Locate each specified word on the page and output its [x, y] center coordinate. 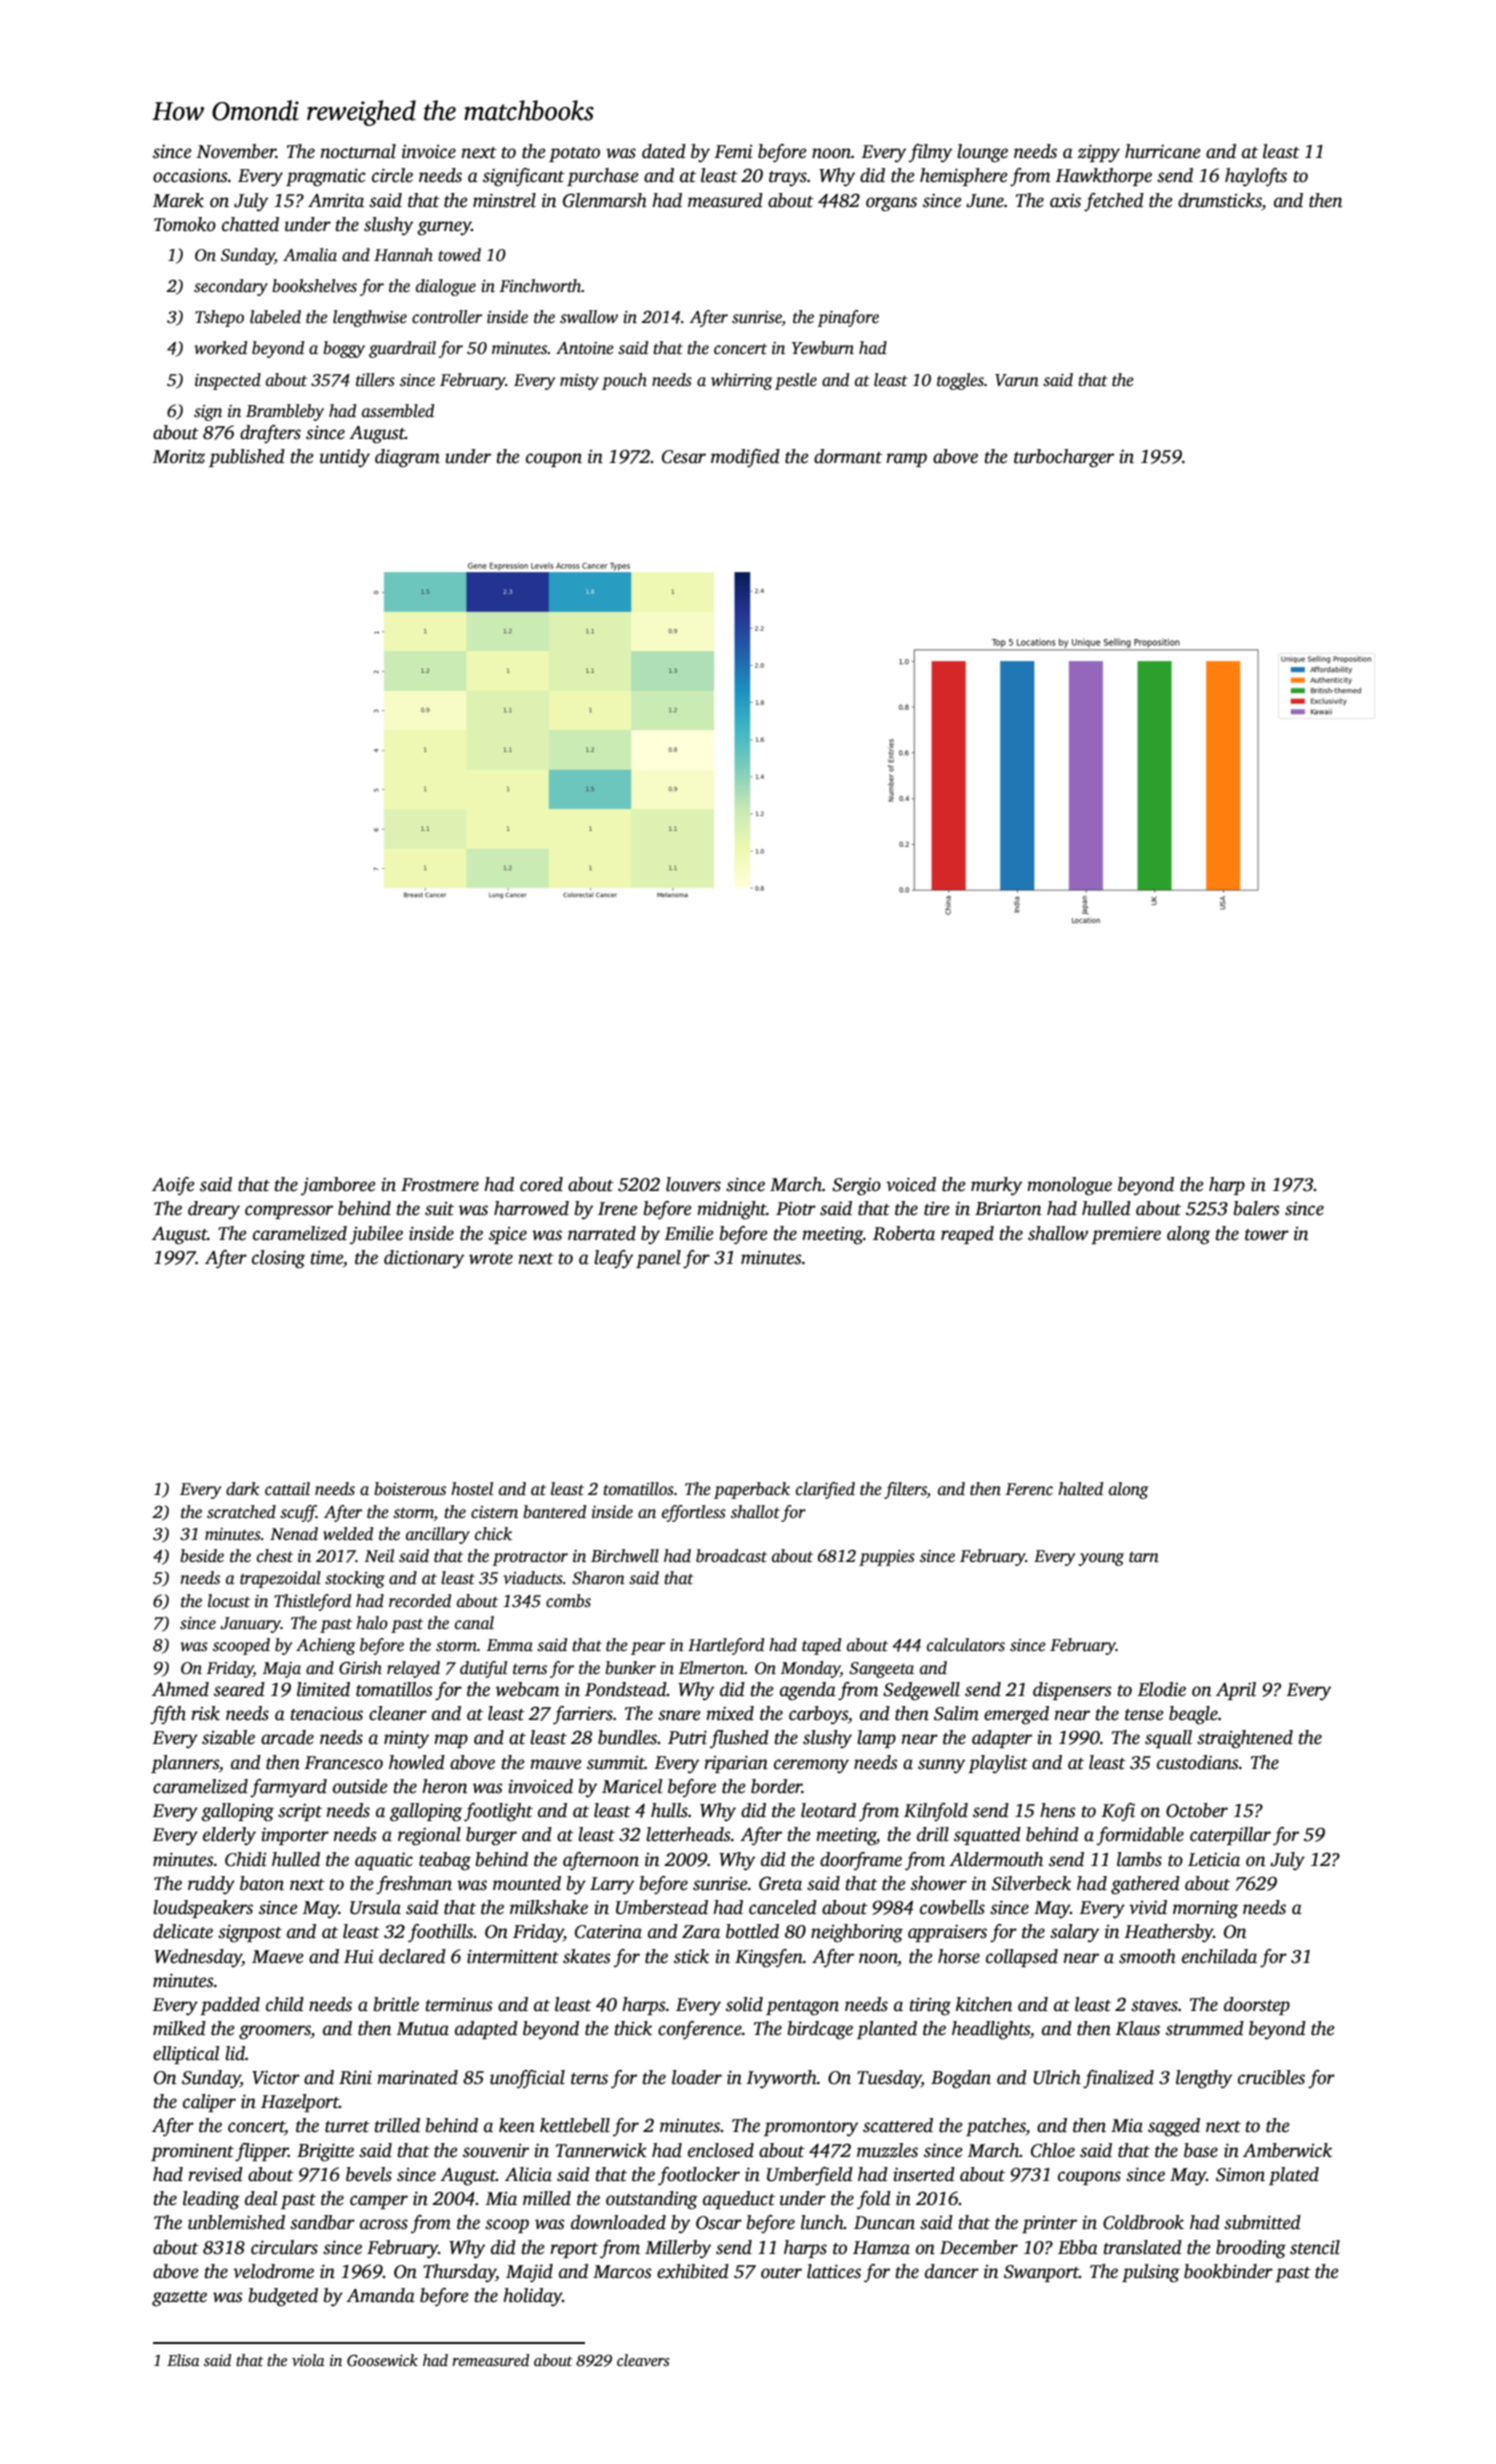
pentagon [802, 2008]
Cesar [684, 457]
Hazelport [300, 2103]
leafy [613, 1259]
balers [1257, 1208]
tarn [1144, 1557]
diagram [407, 458]
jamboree [338, 1186]
